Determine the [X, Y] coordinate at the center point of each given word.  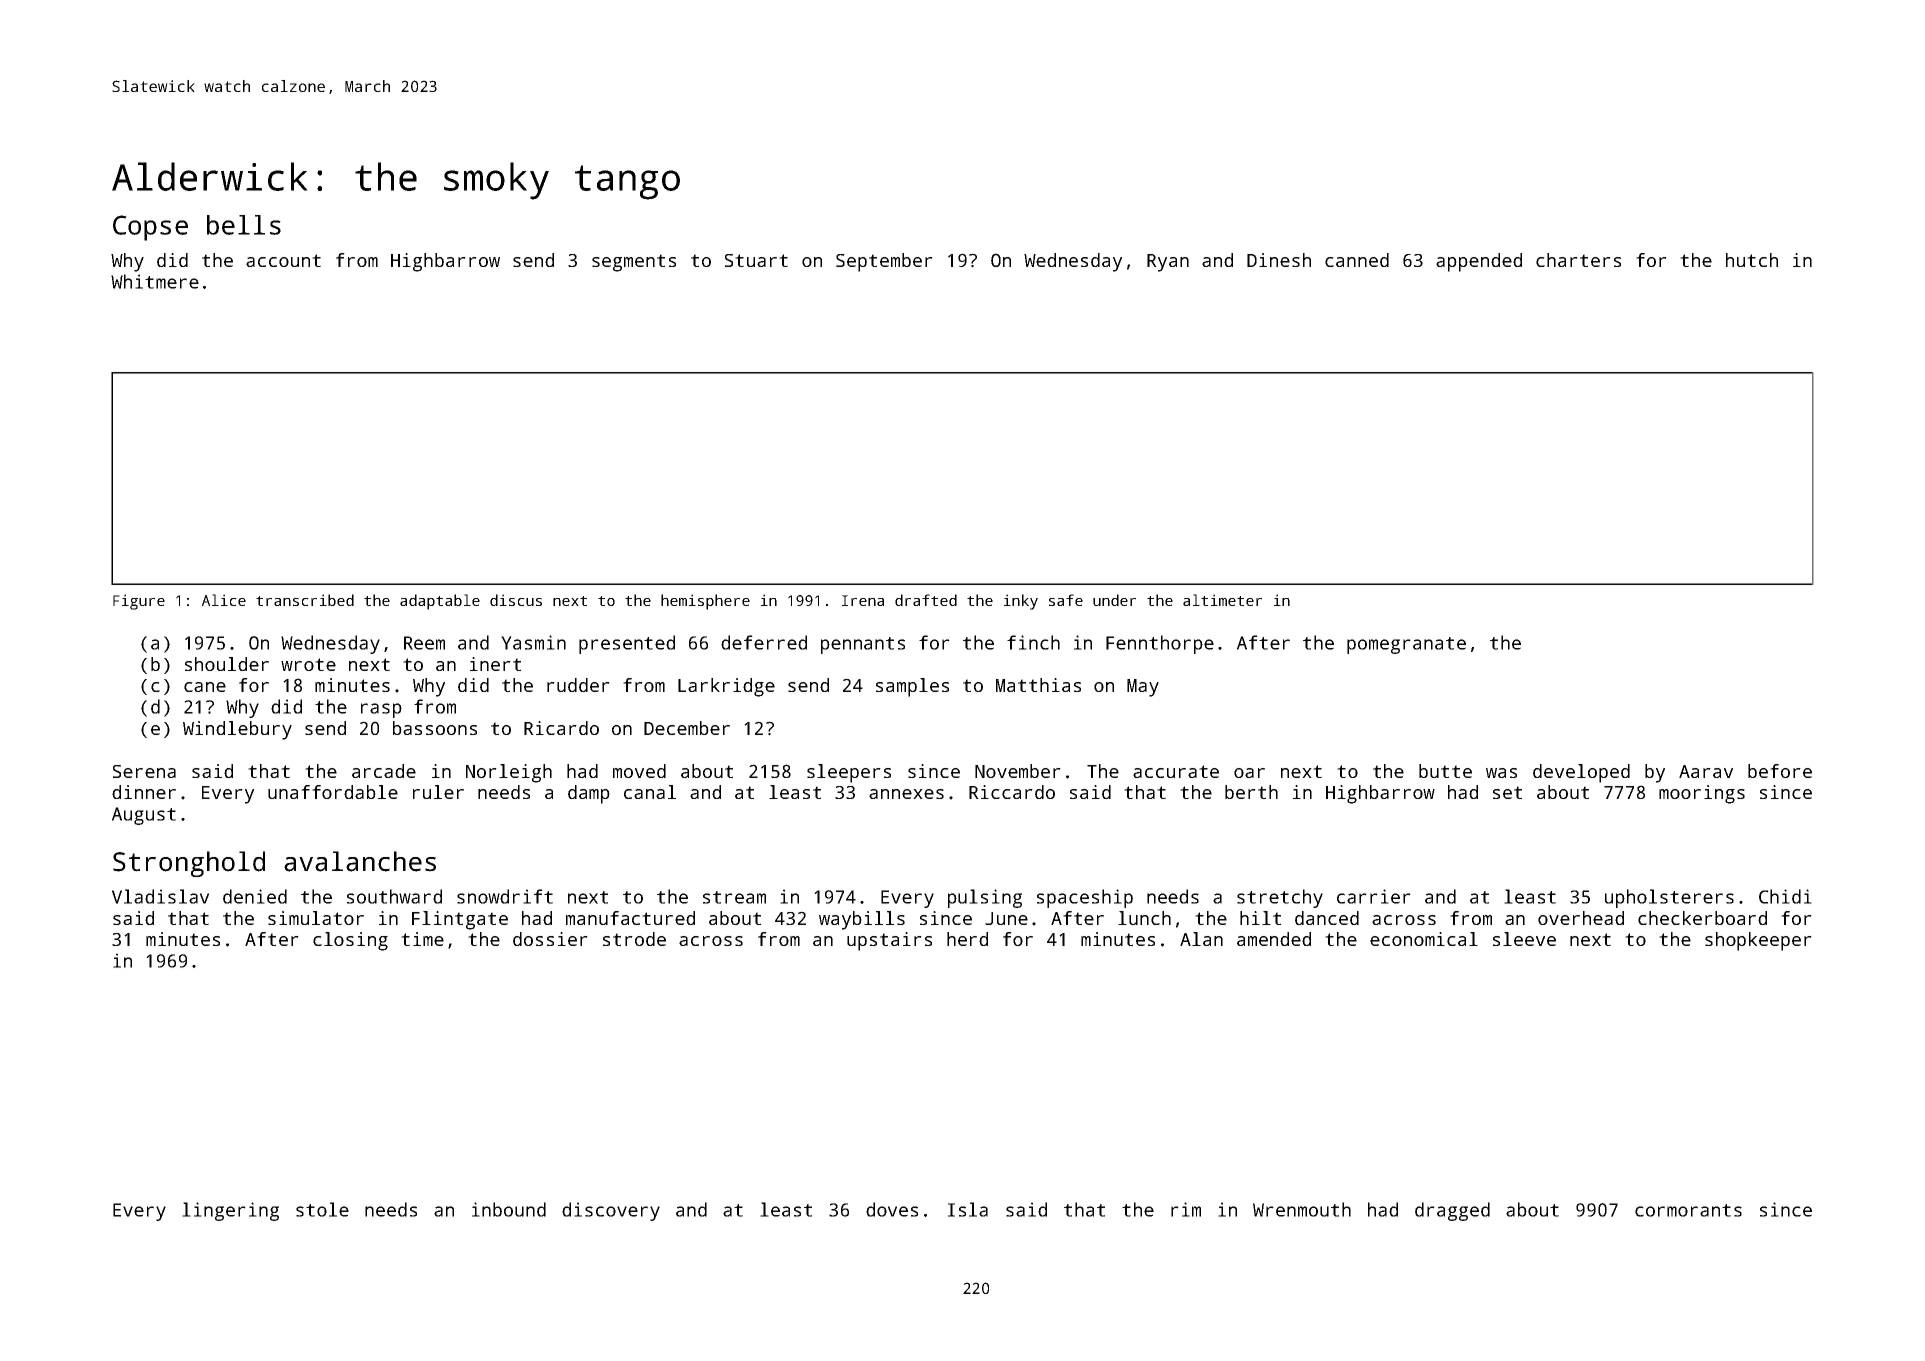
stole [322, 1209]
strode [634, 939]
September [884, 262]
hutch [1752, 260]
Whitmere [155, 281]
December [687, 728]
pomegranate [1406, 645]
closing [350, 941]
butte [1445, 771]
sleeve [1524, 939]
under [1114, 600]
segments [634, 263]
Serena [144, 771]
